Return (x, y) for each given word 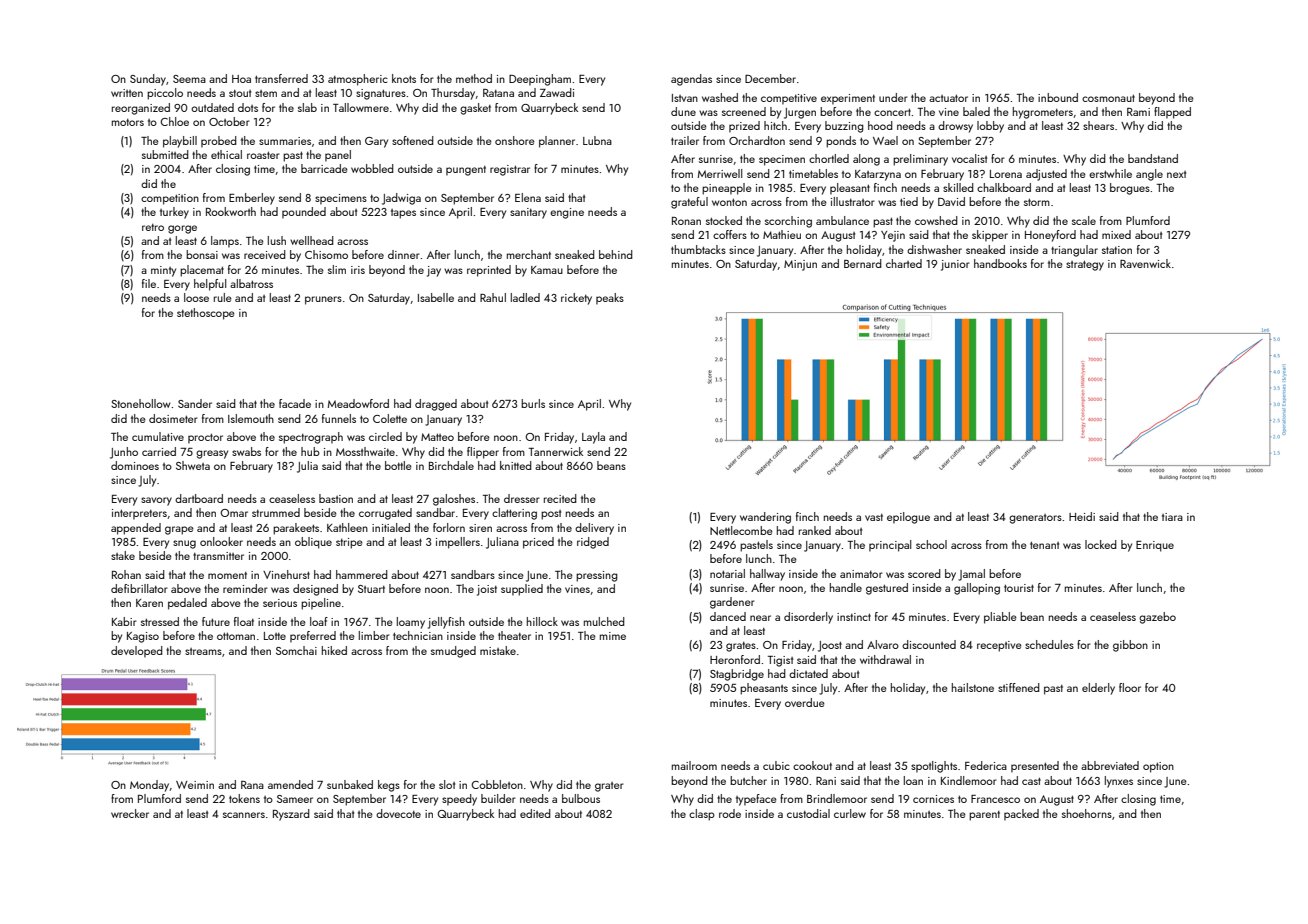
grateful (689, 203)
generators (1035, 519)
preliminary (920, 160)
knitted (516, 465)
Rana (252, 785)
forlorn (449, 527)
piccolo (165, 94)
